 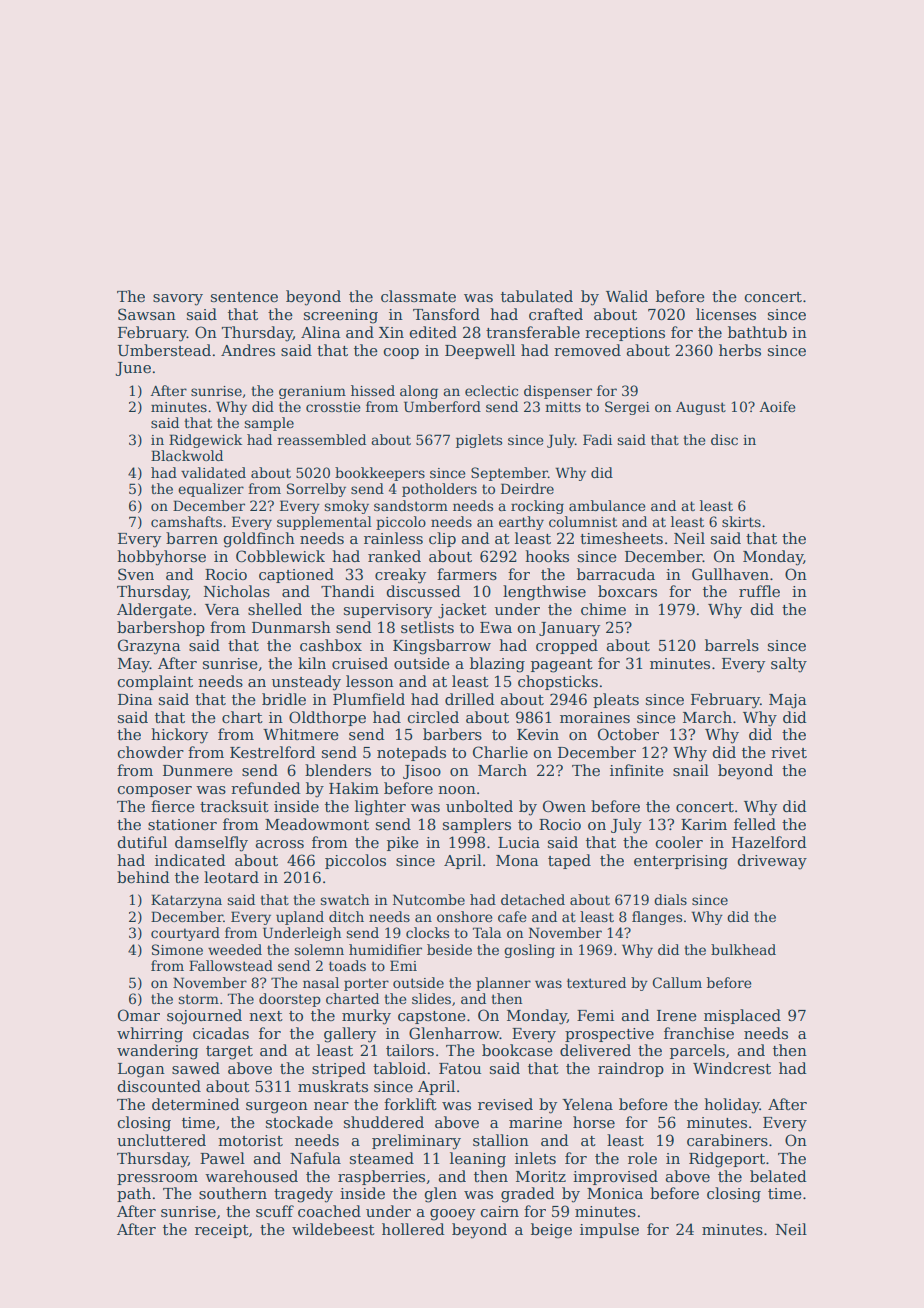 I want to click on ruffle, so click(x=759, y=591).
